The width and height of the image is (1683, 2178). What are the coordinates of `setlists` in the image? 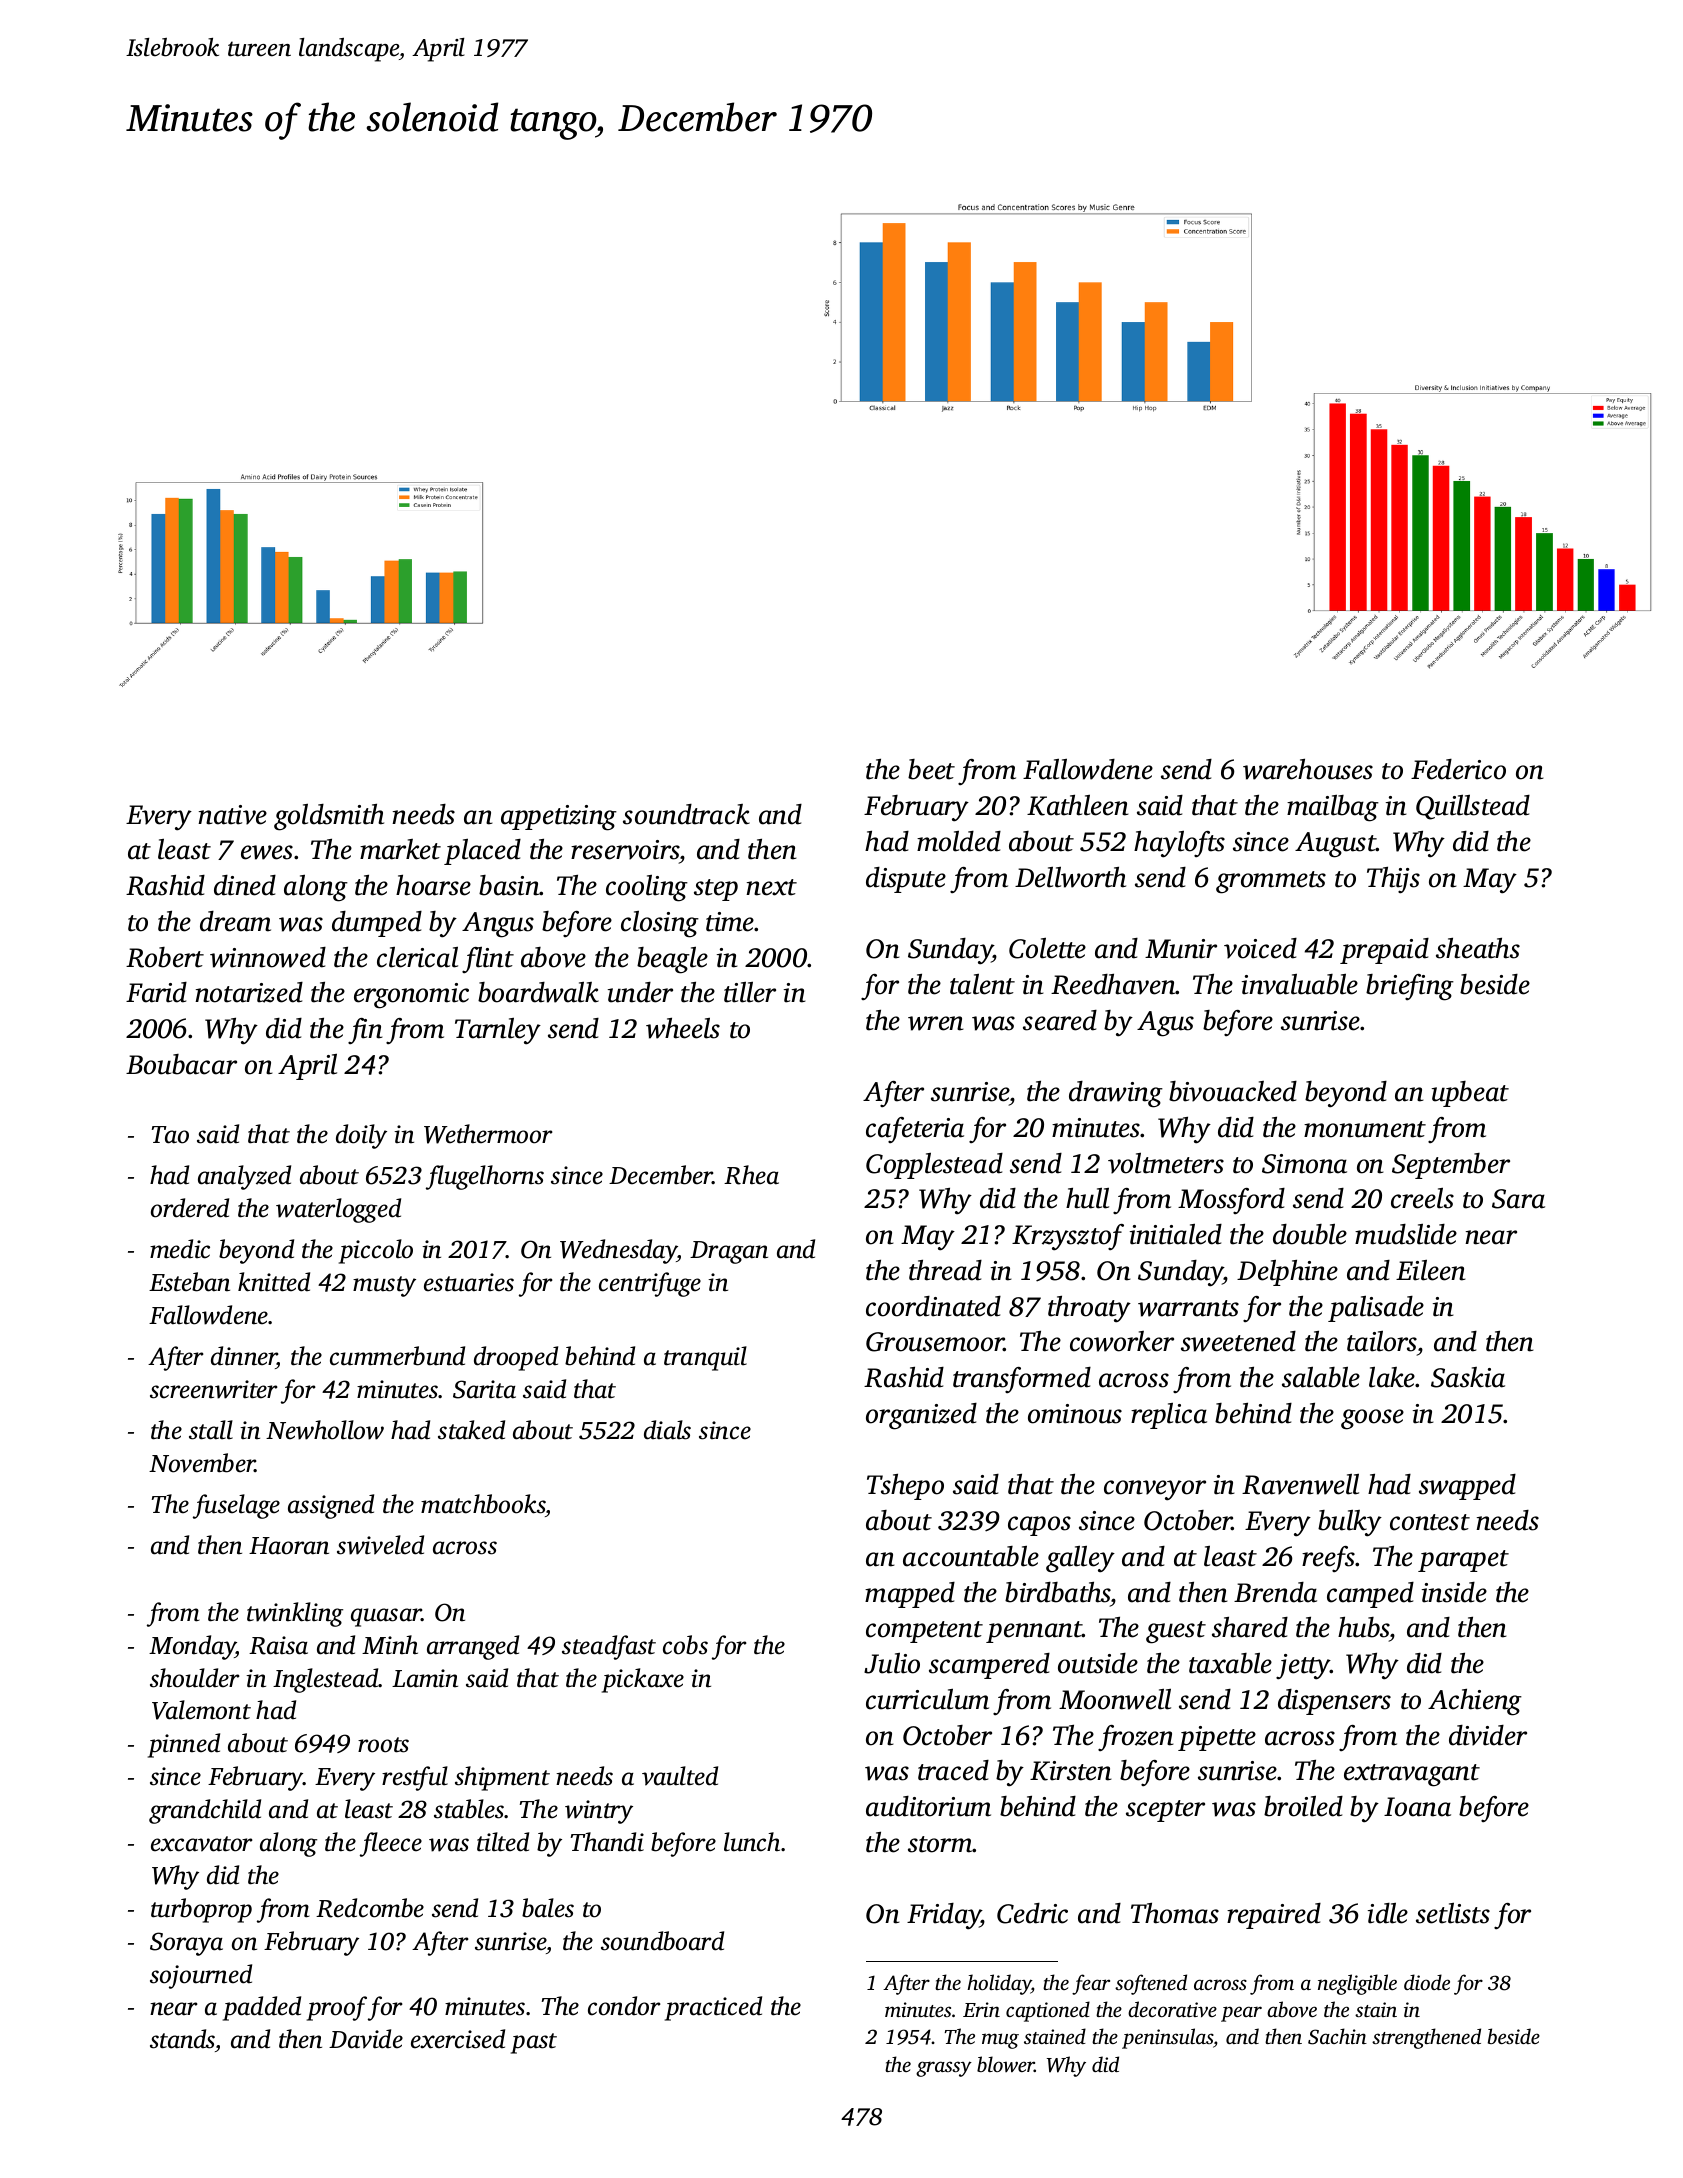 It's located at (1453, 1913).
